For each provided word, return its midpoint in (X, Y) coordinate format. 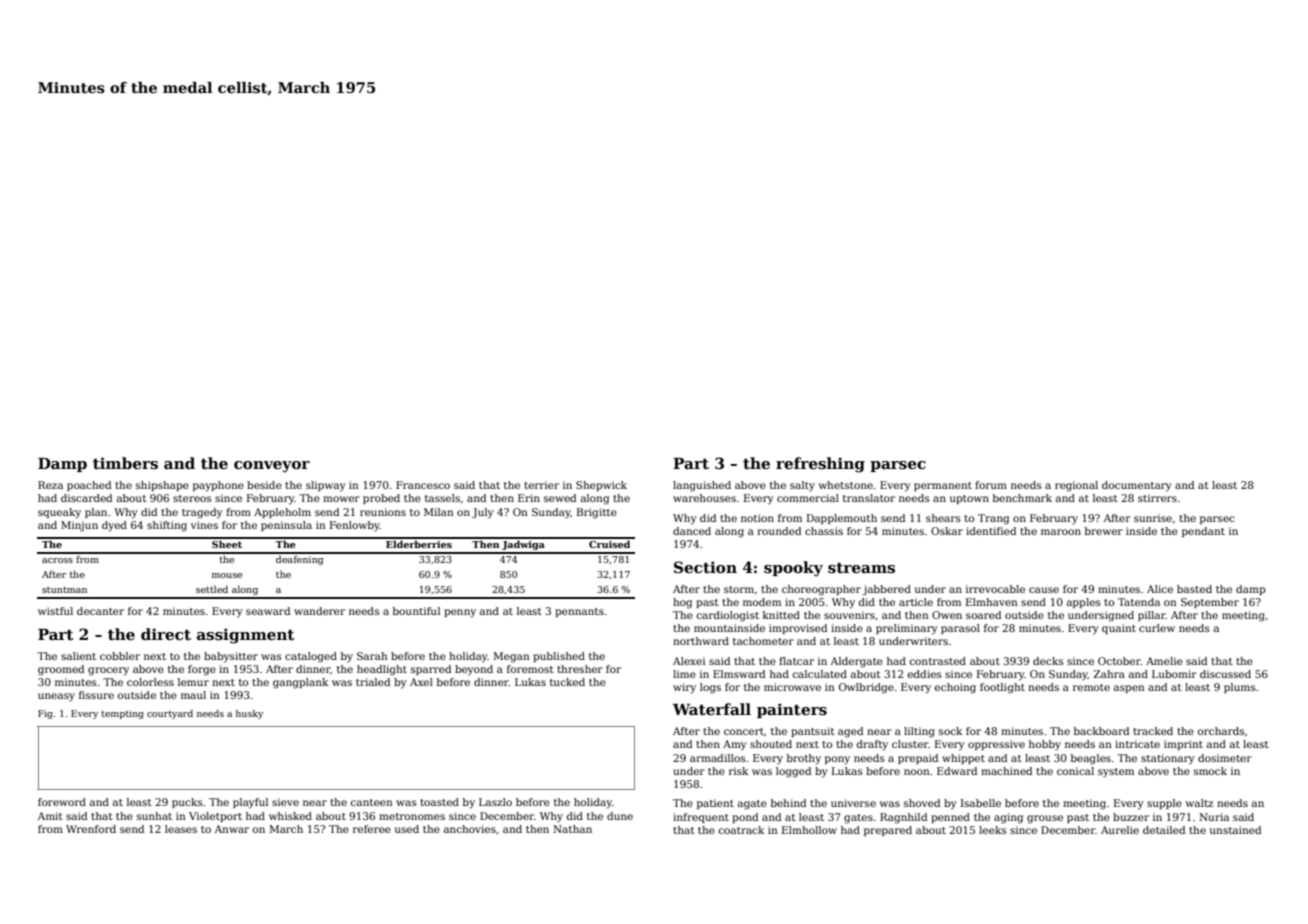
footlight (1002, 688)
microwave (792, 687)
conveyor (272, 467)
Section (705, 567)
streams (861, 568)
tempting (122, 714)
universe (853, 803)
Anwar (232, 829)
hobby (1045, 745)
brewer (1104, 531)
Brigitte (597, 513)
